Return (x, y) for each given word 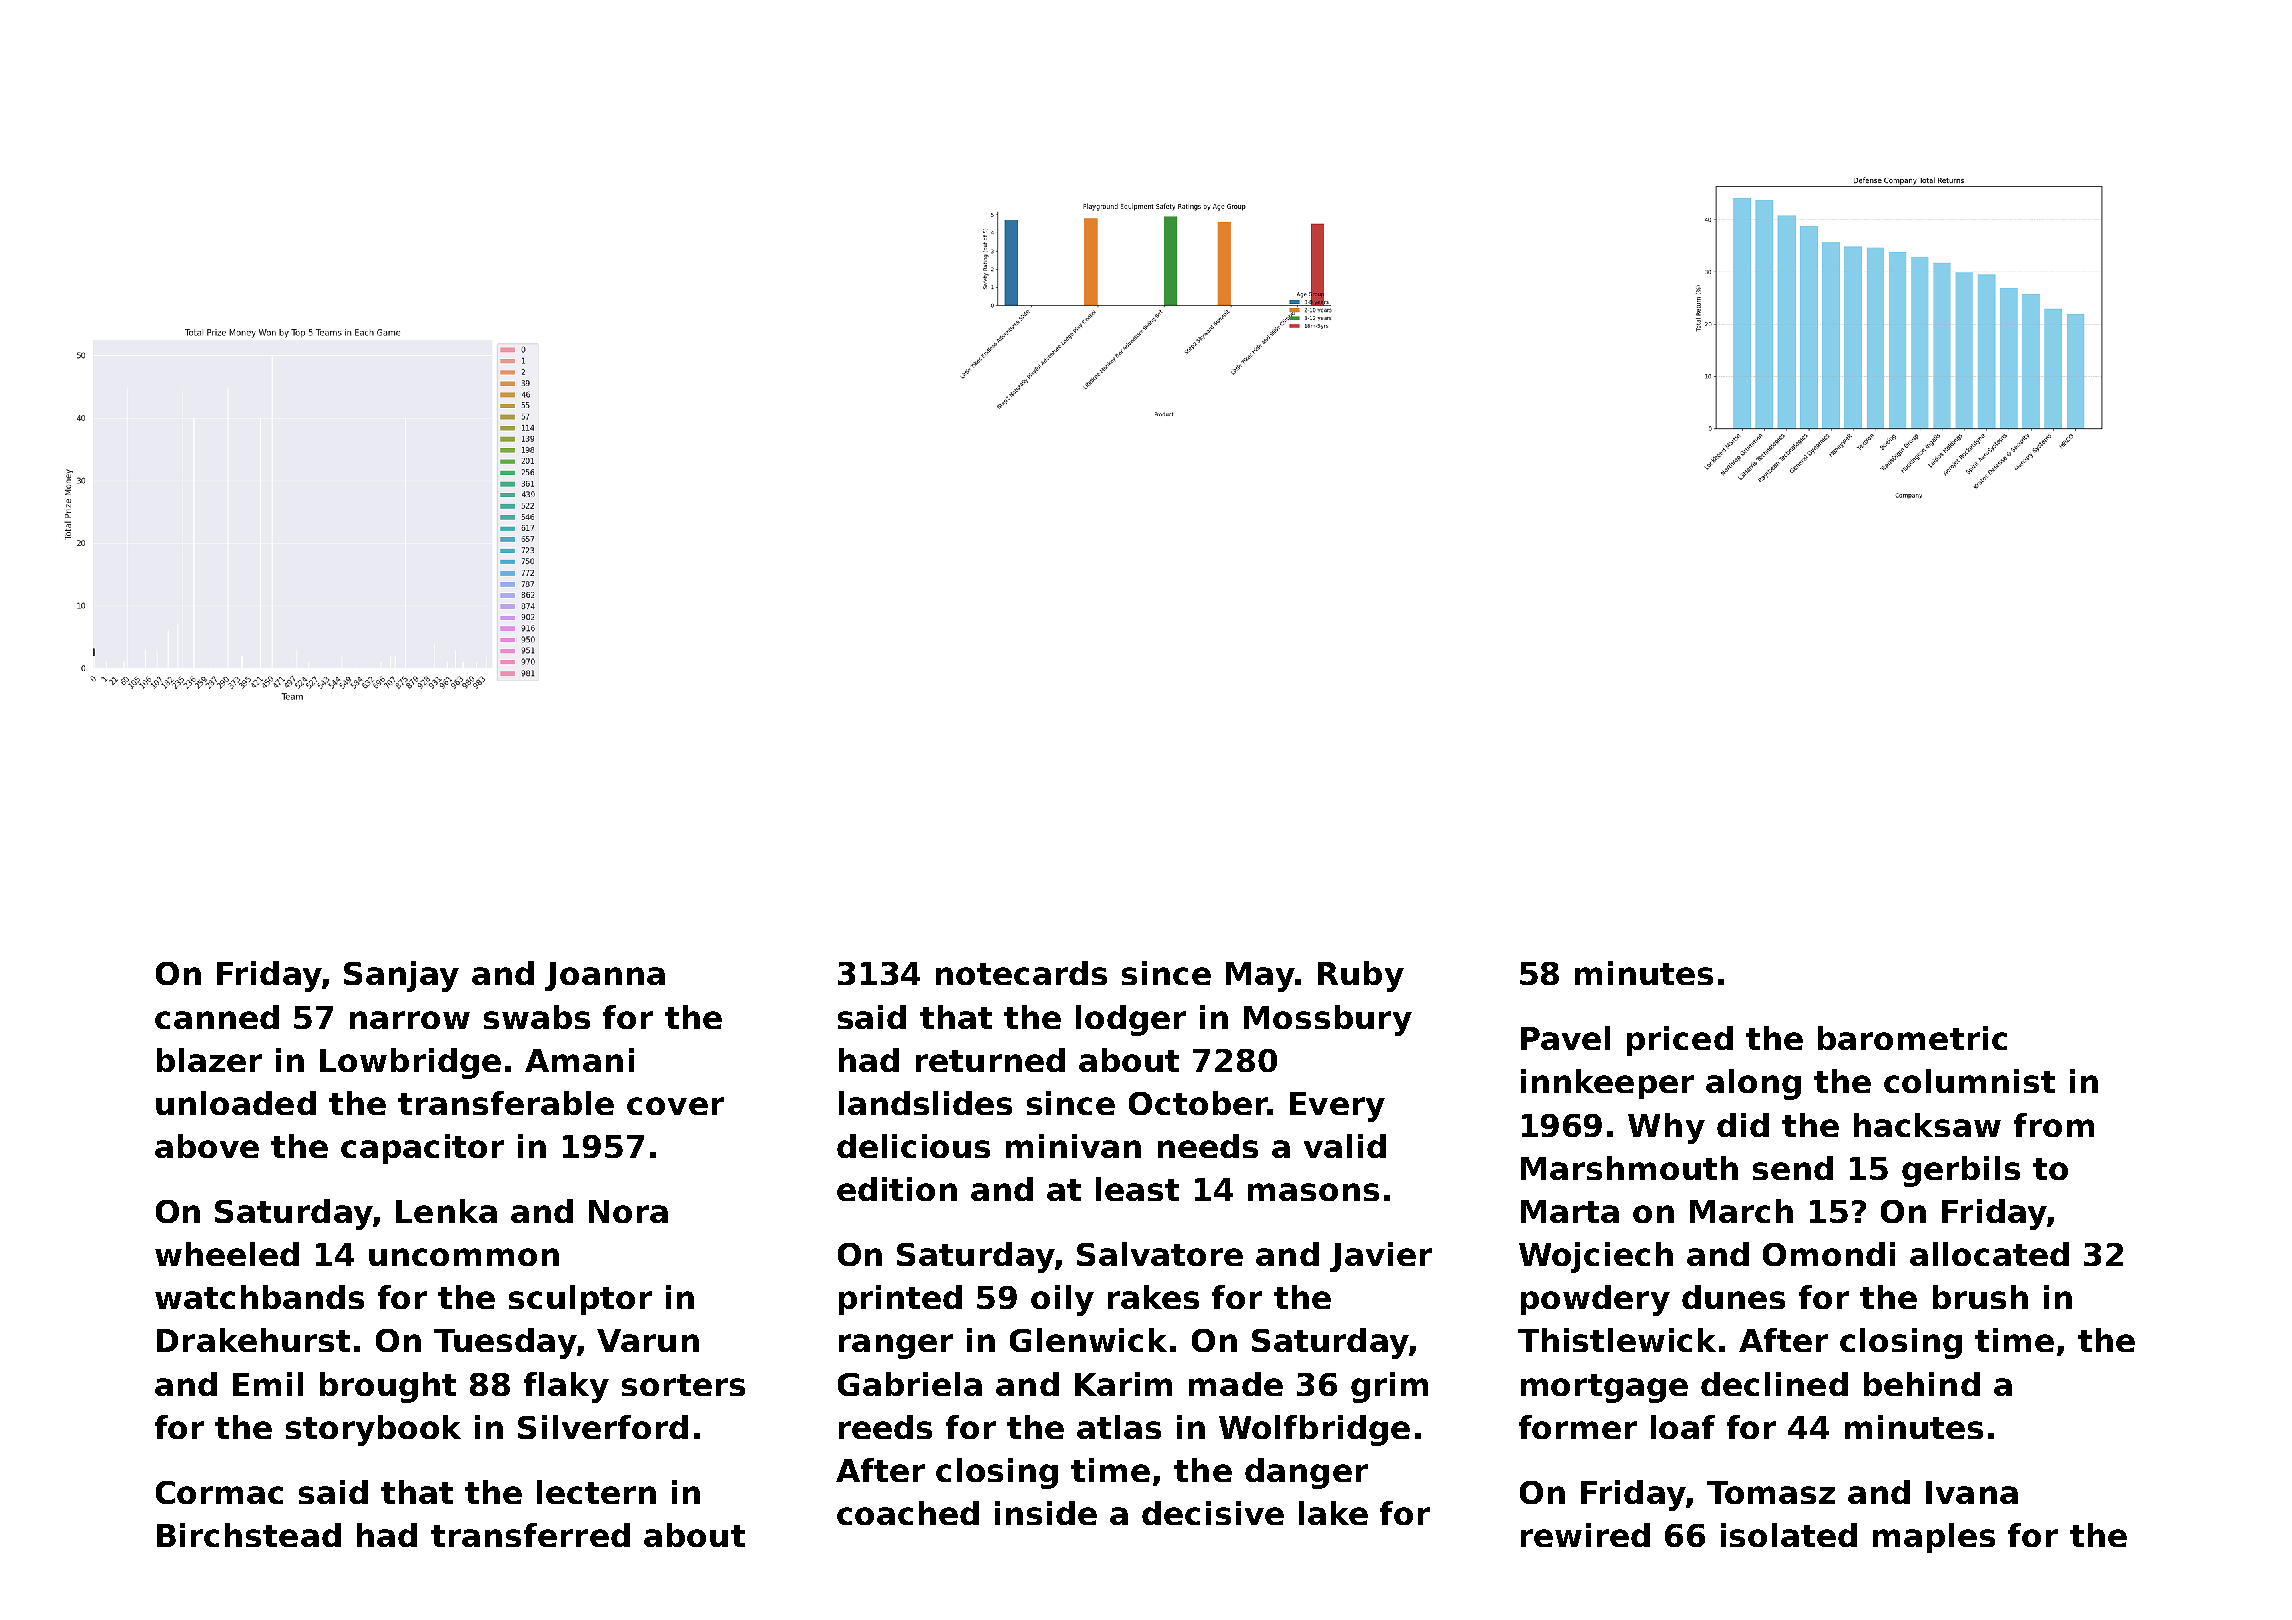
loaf (1683, 1427)
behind (1922, 1384)
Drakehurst (253, 1340)
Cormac (219, 1492)
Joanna (605, 976)
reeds (885, 1427)
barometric (1912, 1038)
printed (900, 1300)
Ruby (1361, 976)
